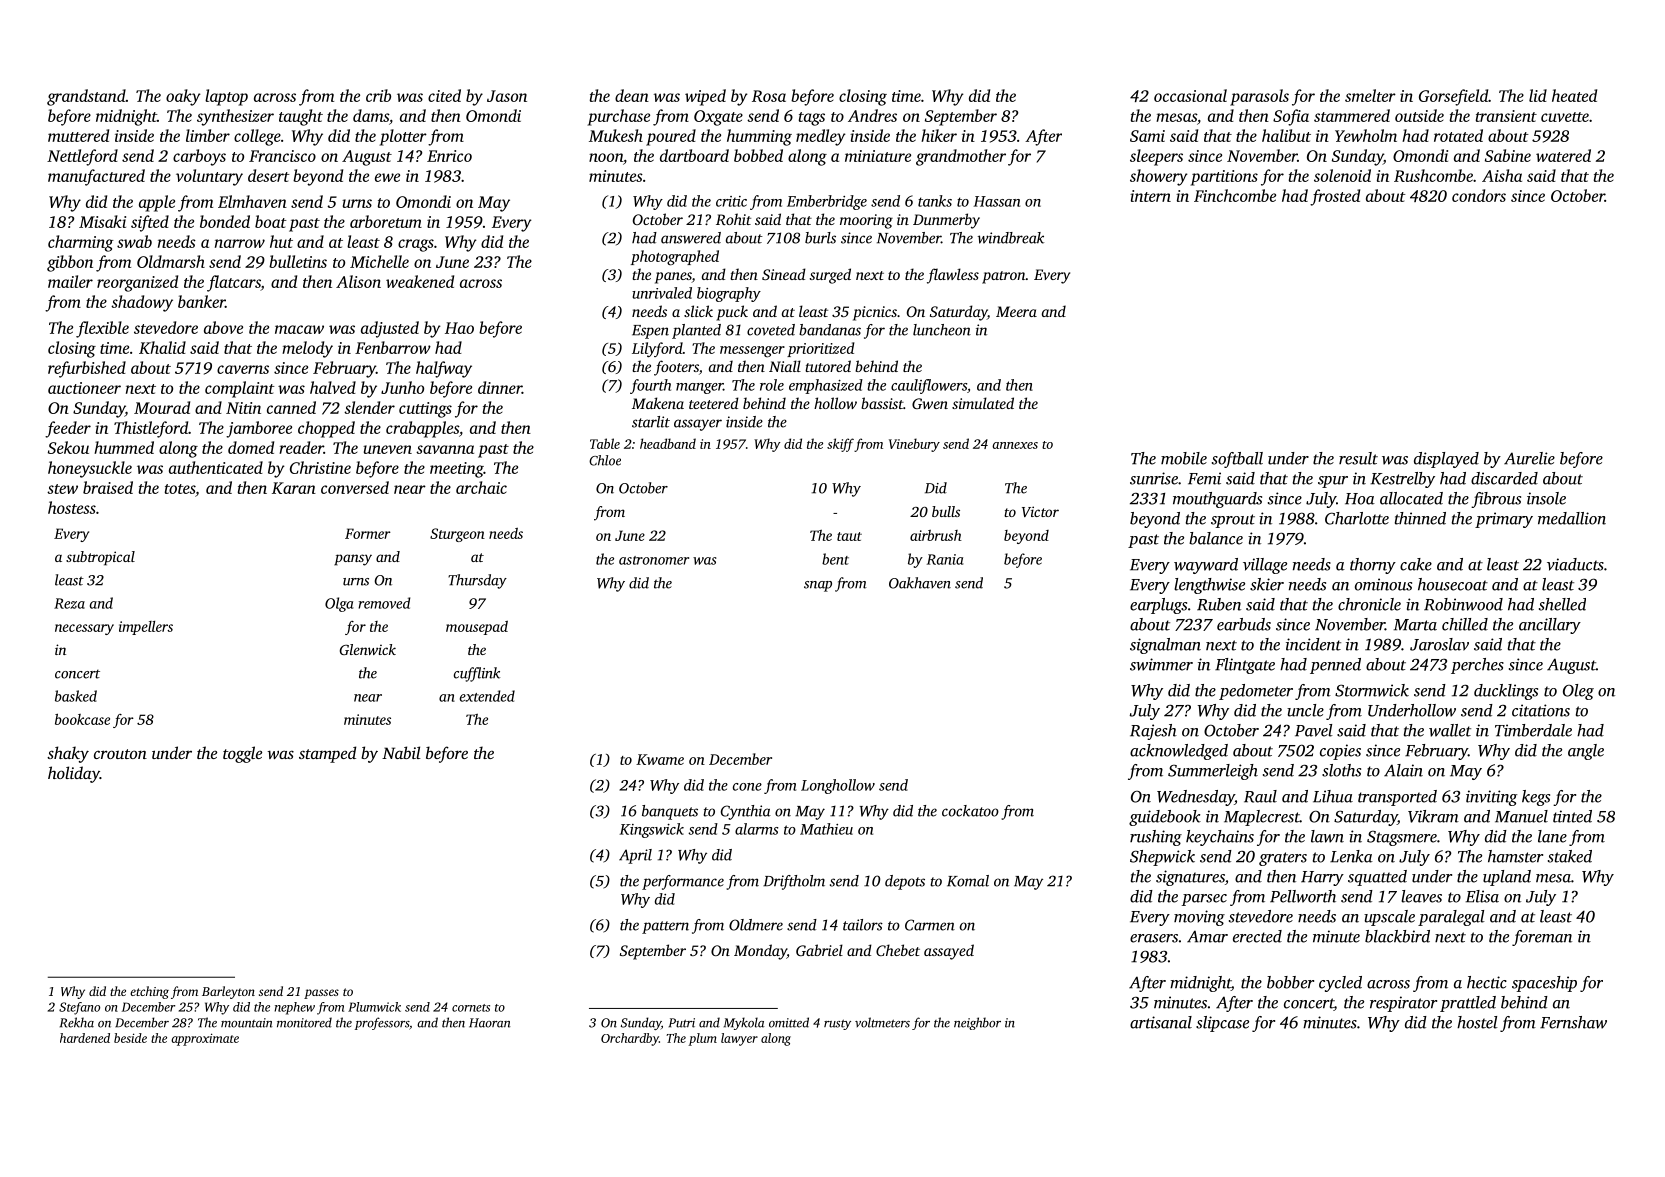 The height and width of the screenshot is (1177, 1665). Describe the element at coordinates (1156, 157) in the screenshot. I see `sleepers` at that location.
